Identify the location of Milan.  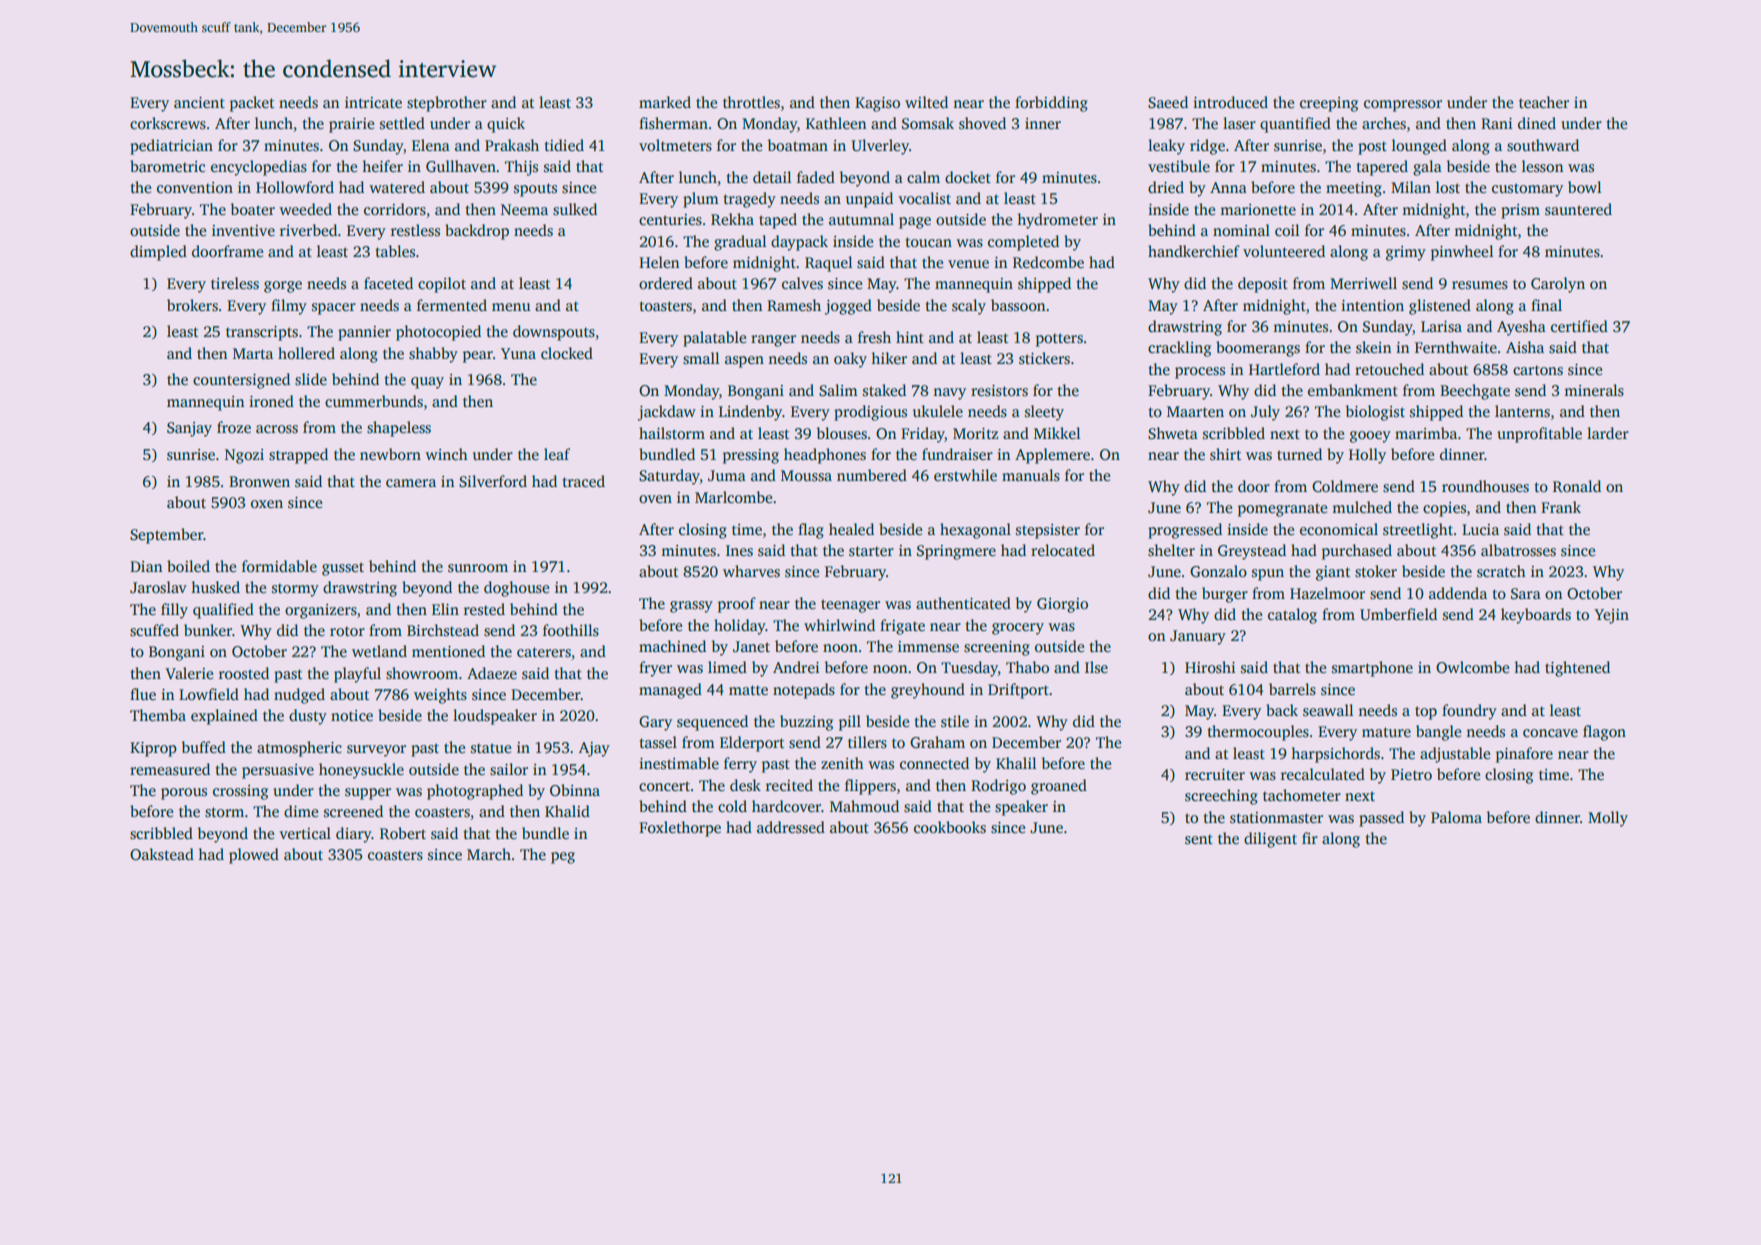
(1411, 187).
